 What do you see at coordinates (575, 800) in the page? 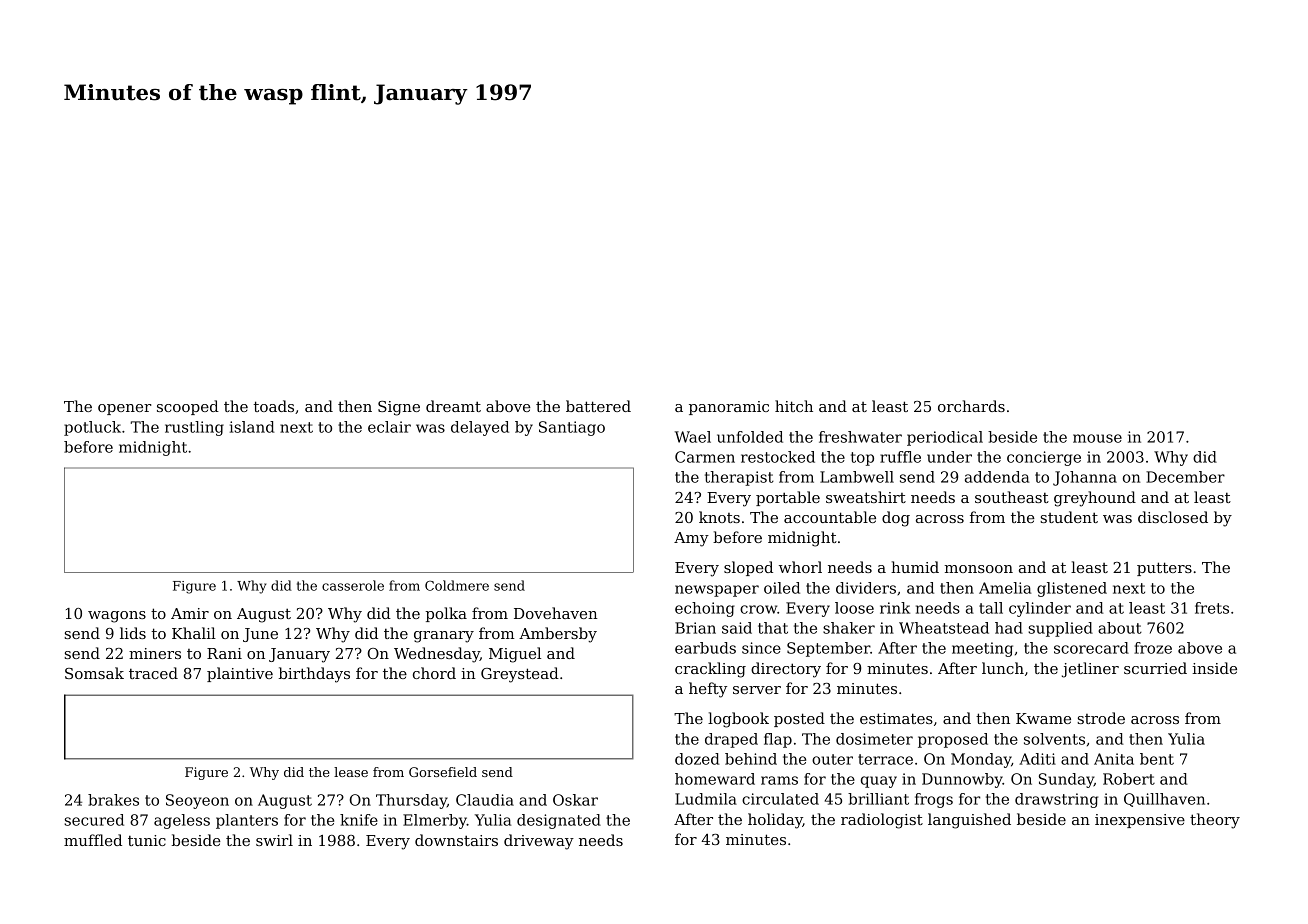
I see `Oskar` at bounding box center [575, 800].
